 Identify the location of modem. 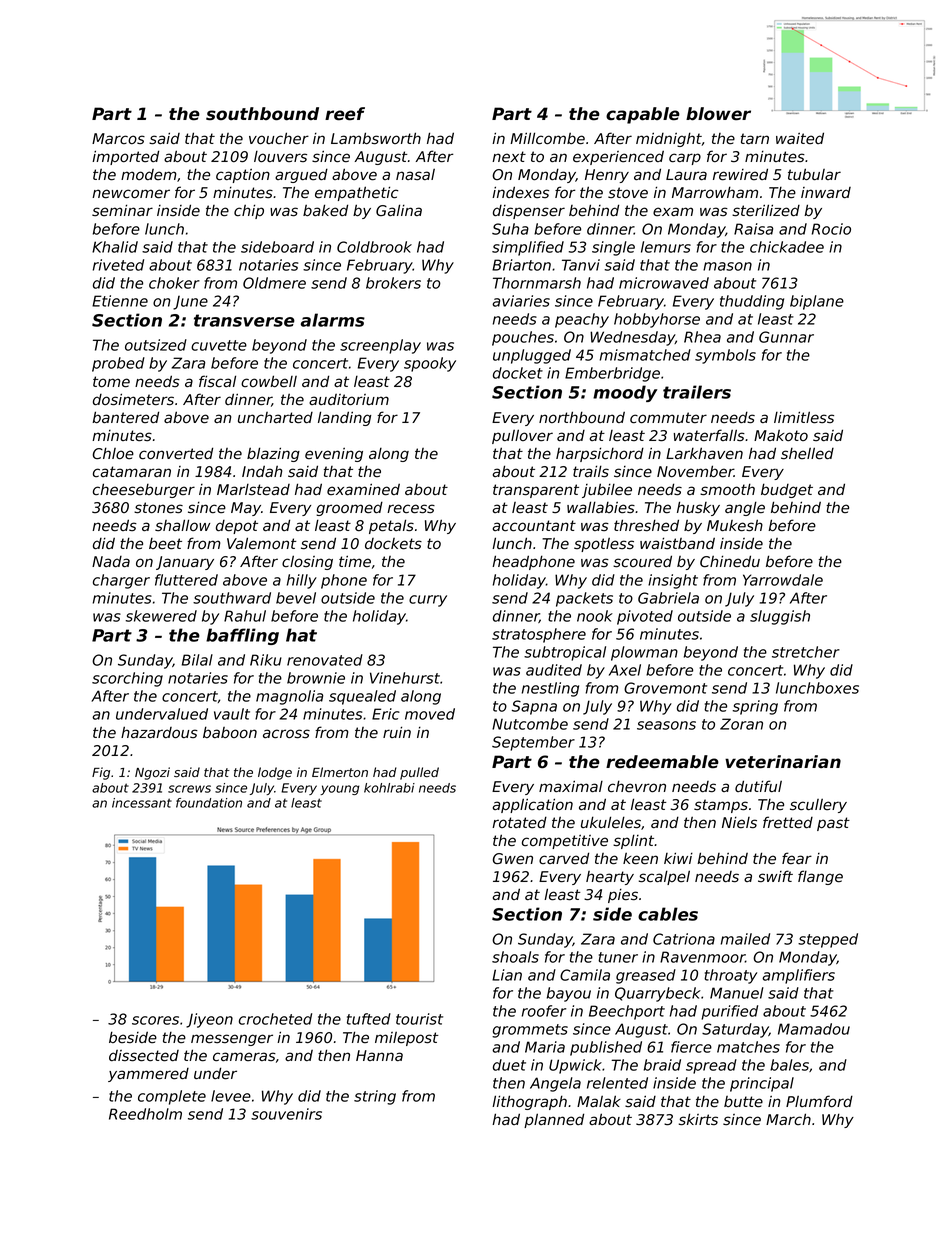
(149, 174).
